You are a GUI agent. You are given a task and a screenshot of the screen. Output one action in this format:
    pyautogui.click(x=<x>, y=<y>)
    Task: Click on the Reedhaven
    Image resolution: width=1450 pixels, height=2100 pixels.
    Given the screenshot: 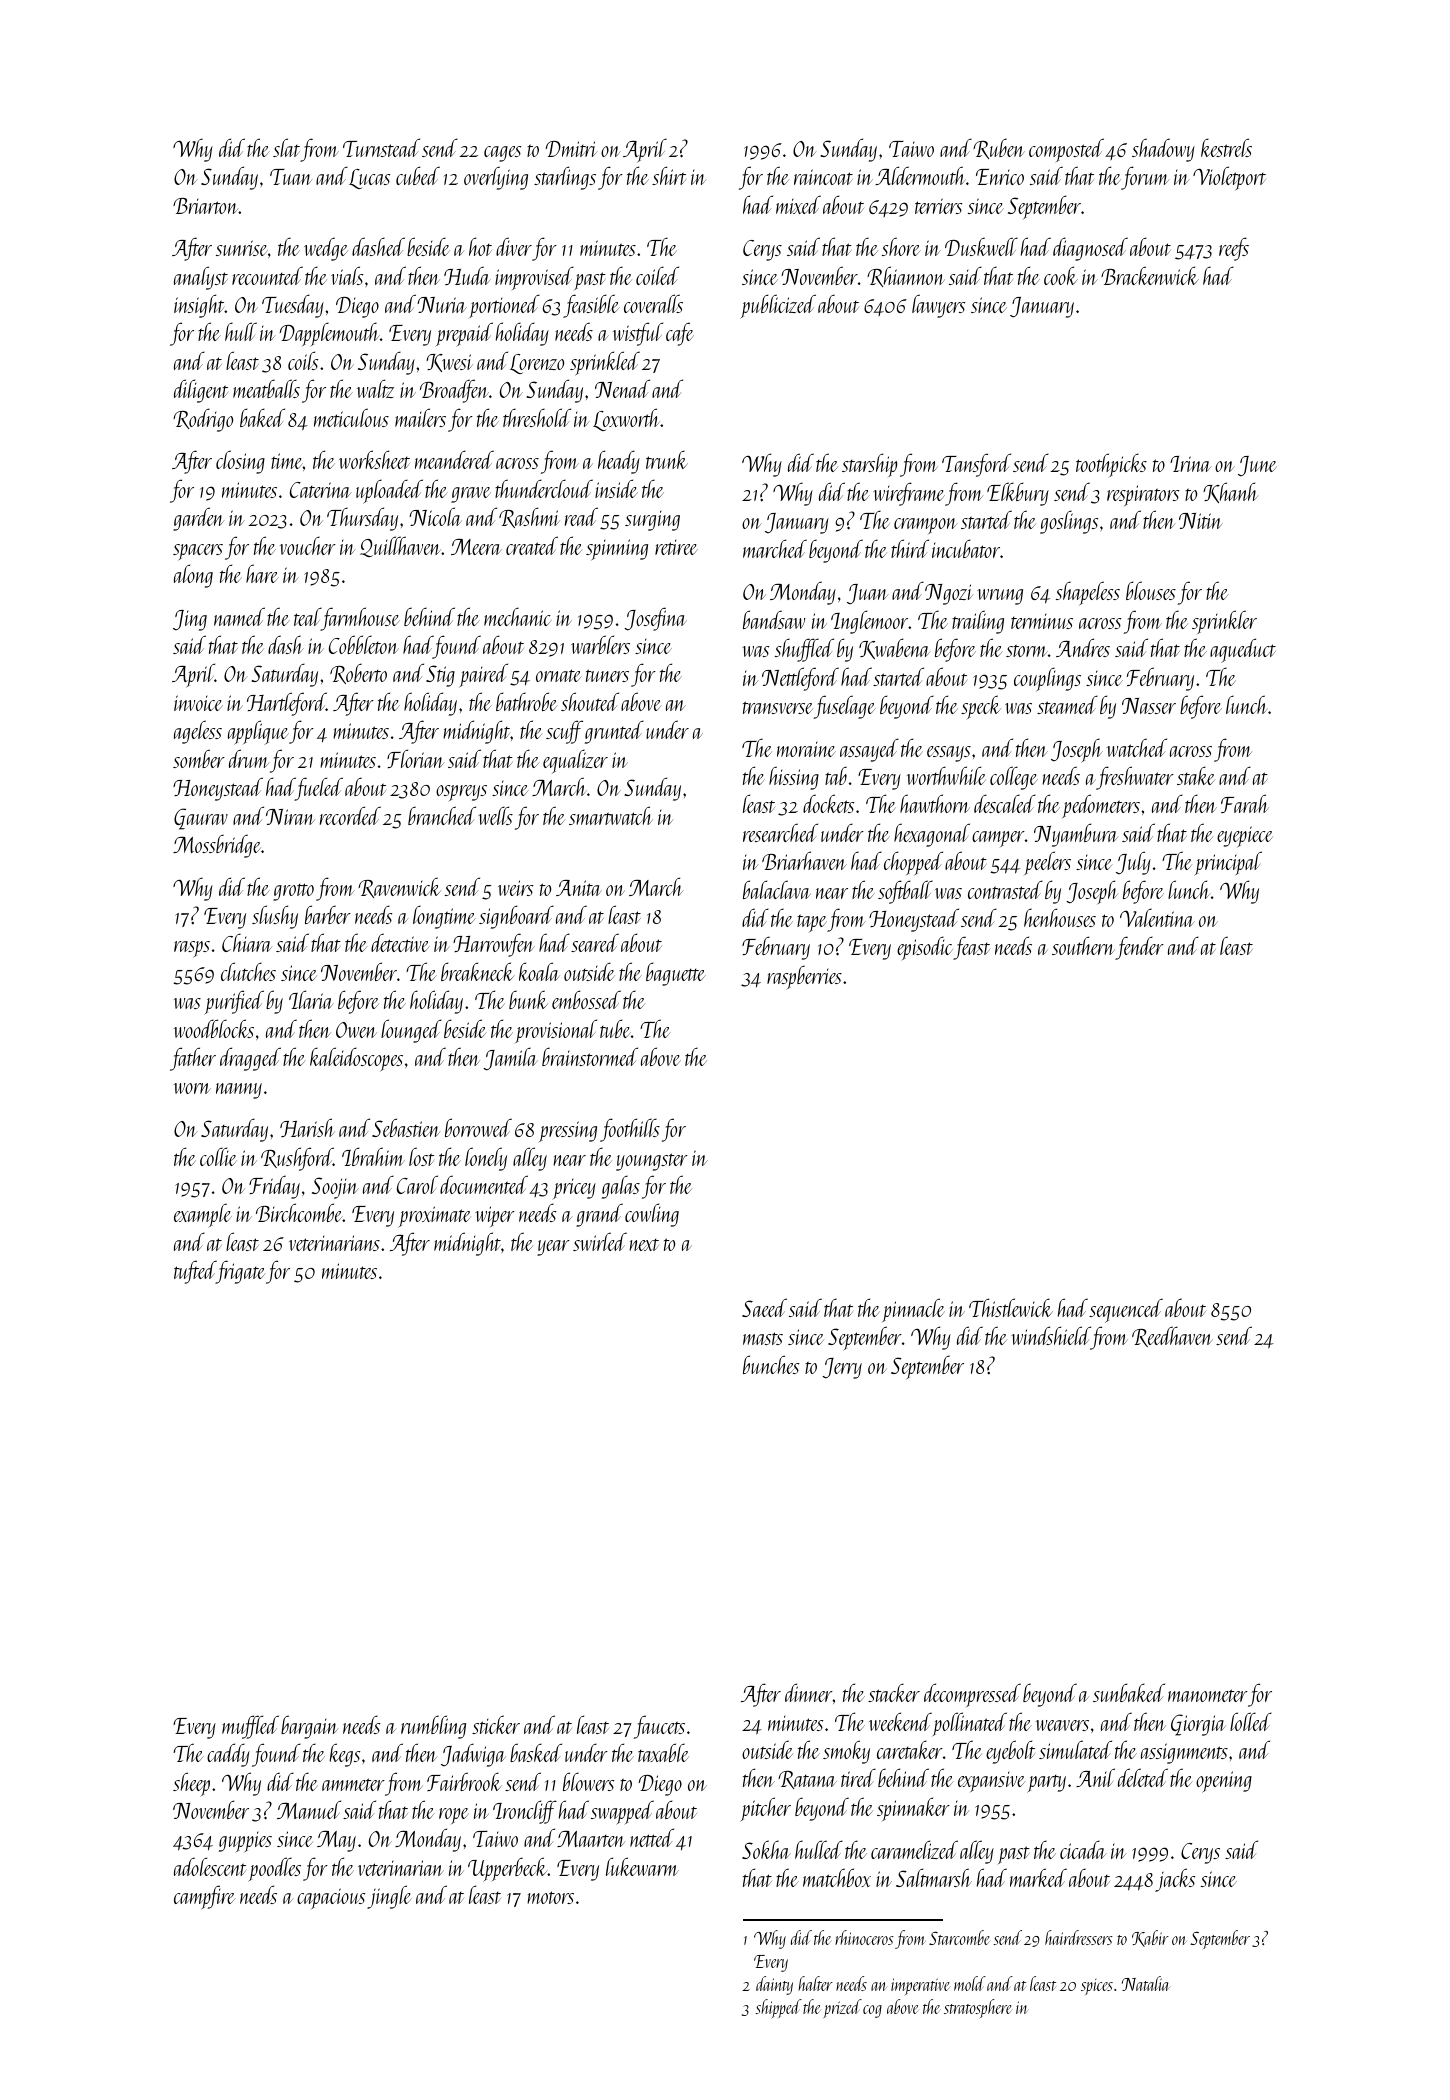 What is the action you would take?
    pyautogui.click(x=1172, y=1336)
